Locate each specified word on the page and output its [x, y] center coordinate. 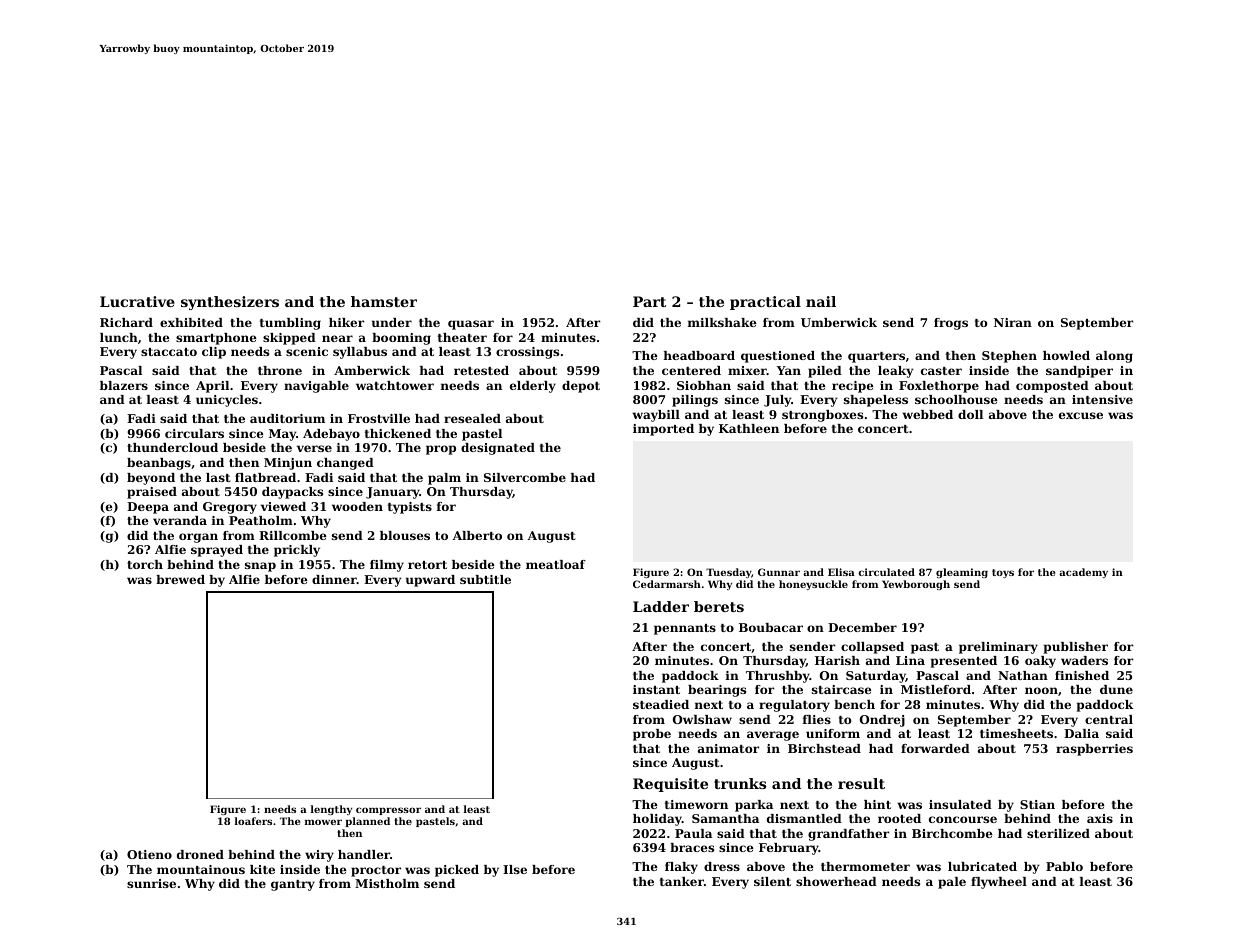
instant [656, 689]
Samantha [725, 818]
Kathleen [749, 428]
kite [262, 869]
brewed [180, 579]
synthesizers [230, 303]
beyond [151, 479]
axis [1100, 818]
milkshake [722, 322]
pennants [685, 629]
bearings [717, 691]
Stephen [1009, 357]
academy [1083, 573]
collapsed [872, 648]
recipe [853, 387]
